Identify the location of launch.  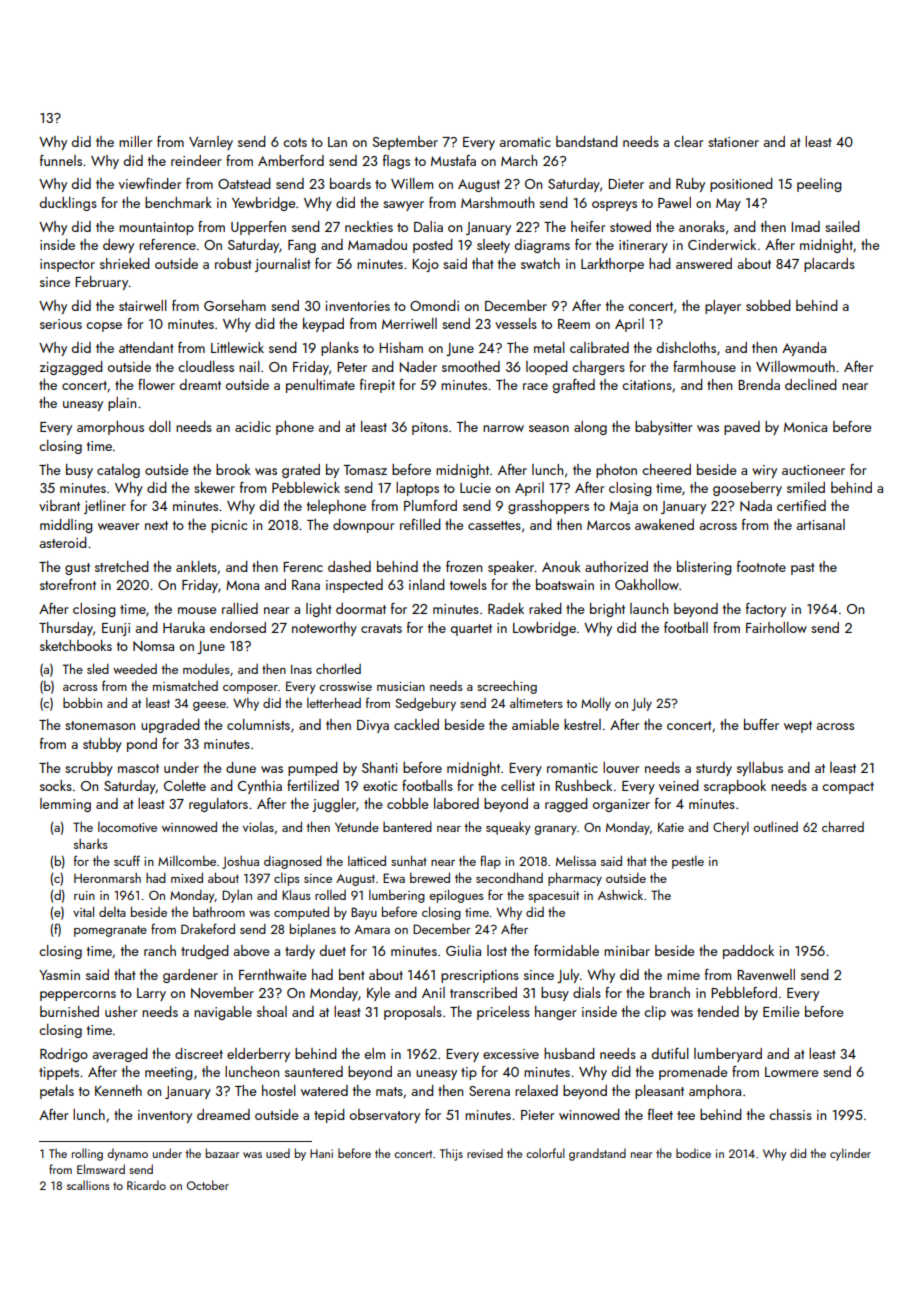
(649, 608).
